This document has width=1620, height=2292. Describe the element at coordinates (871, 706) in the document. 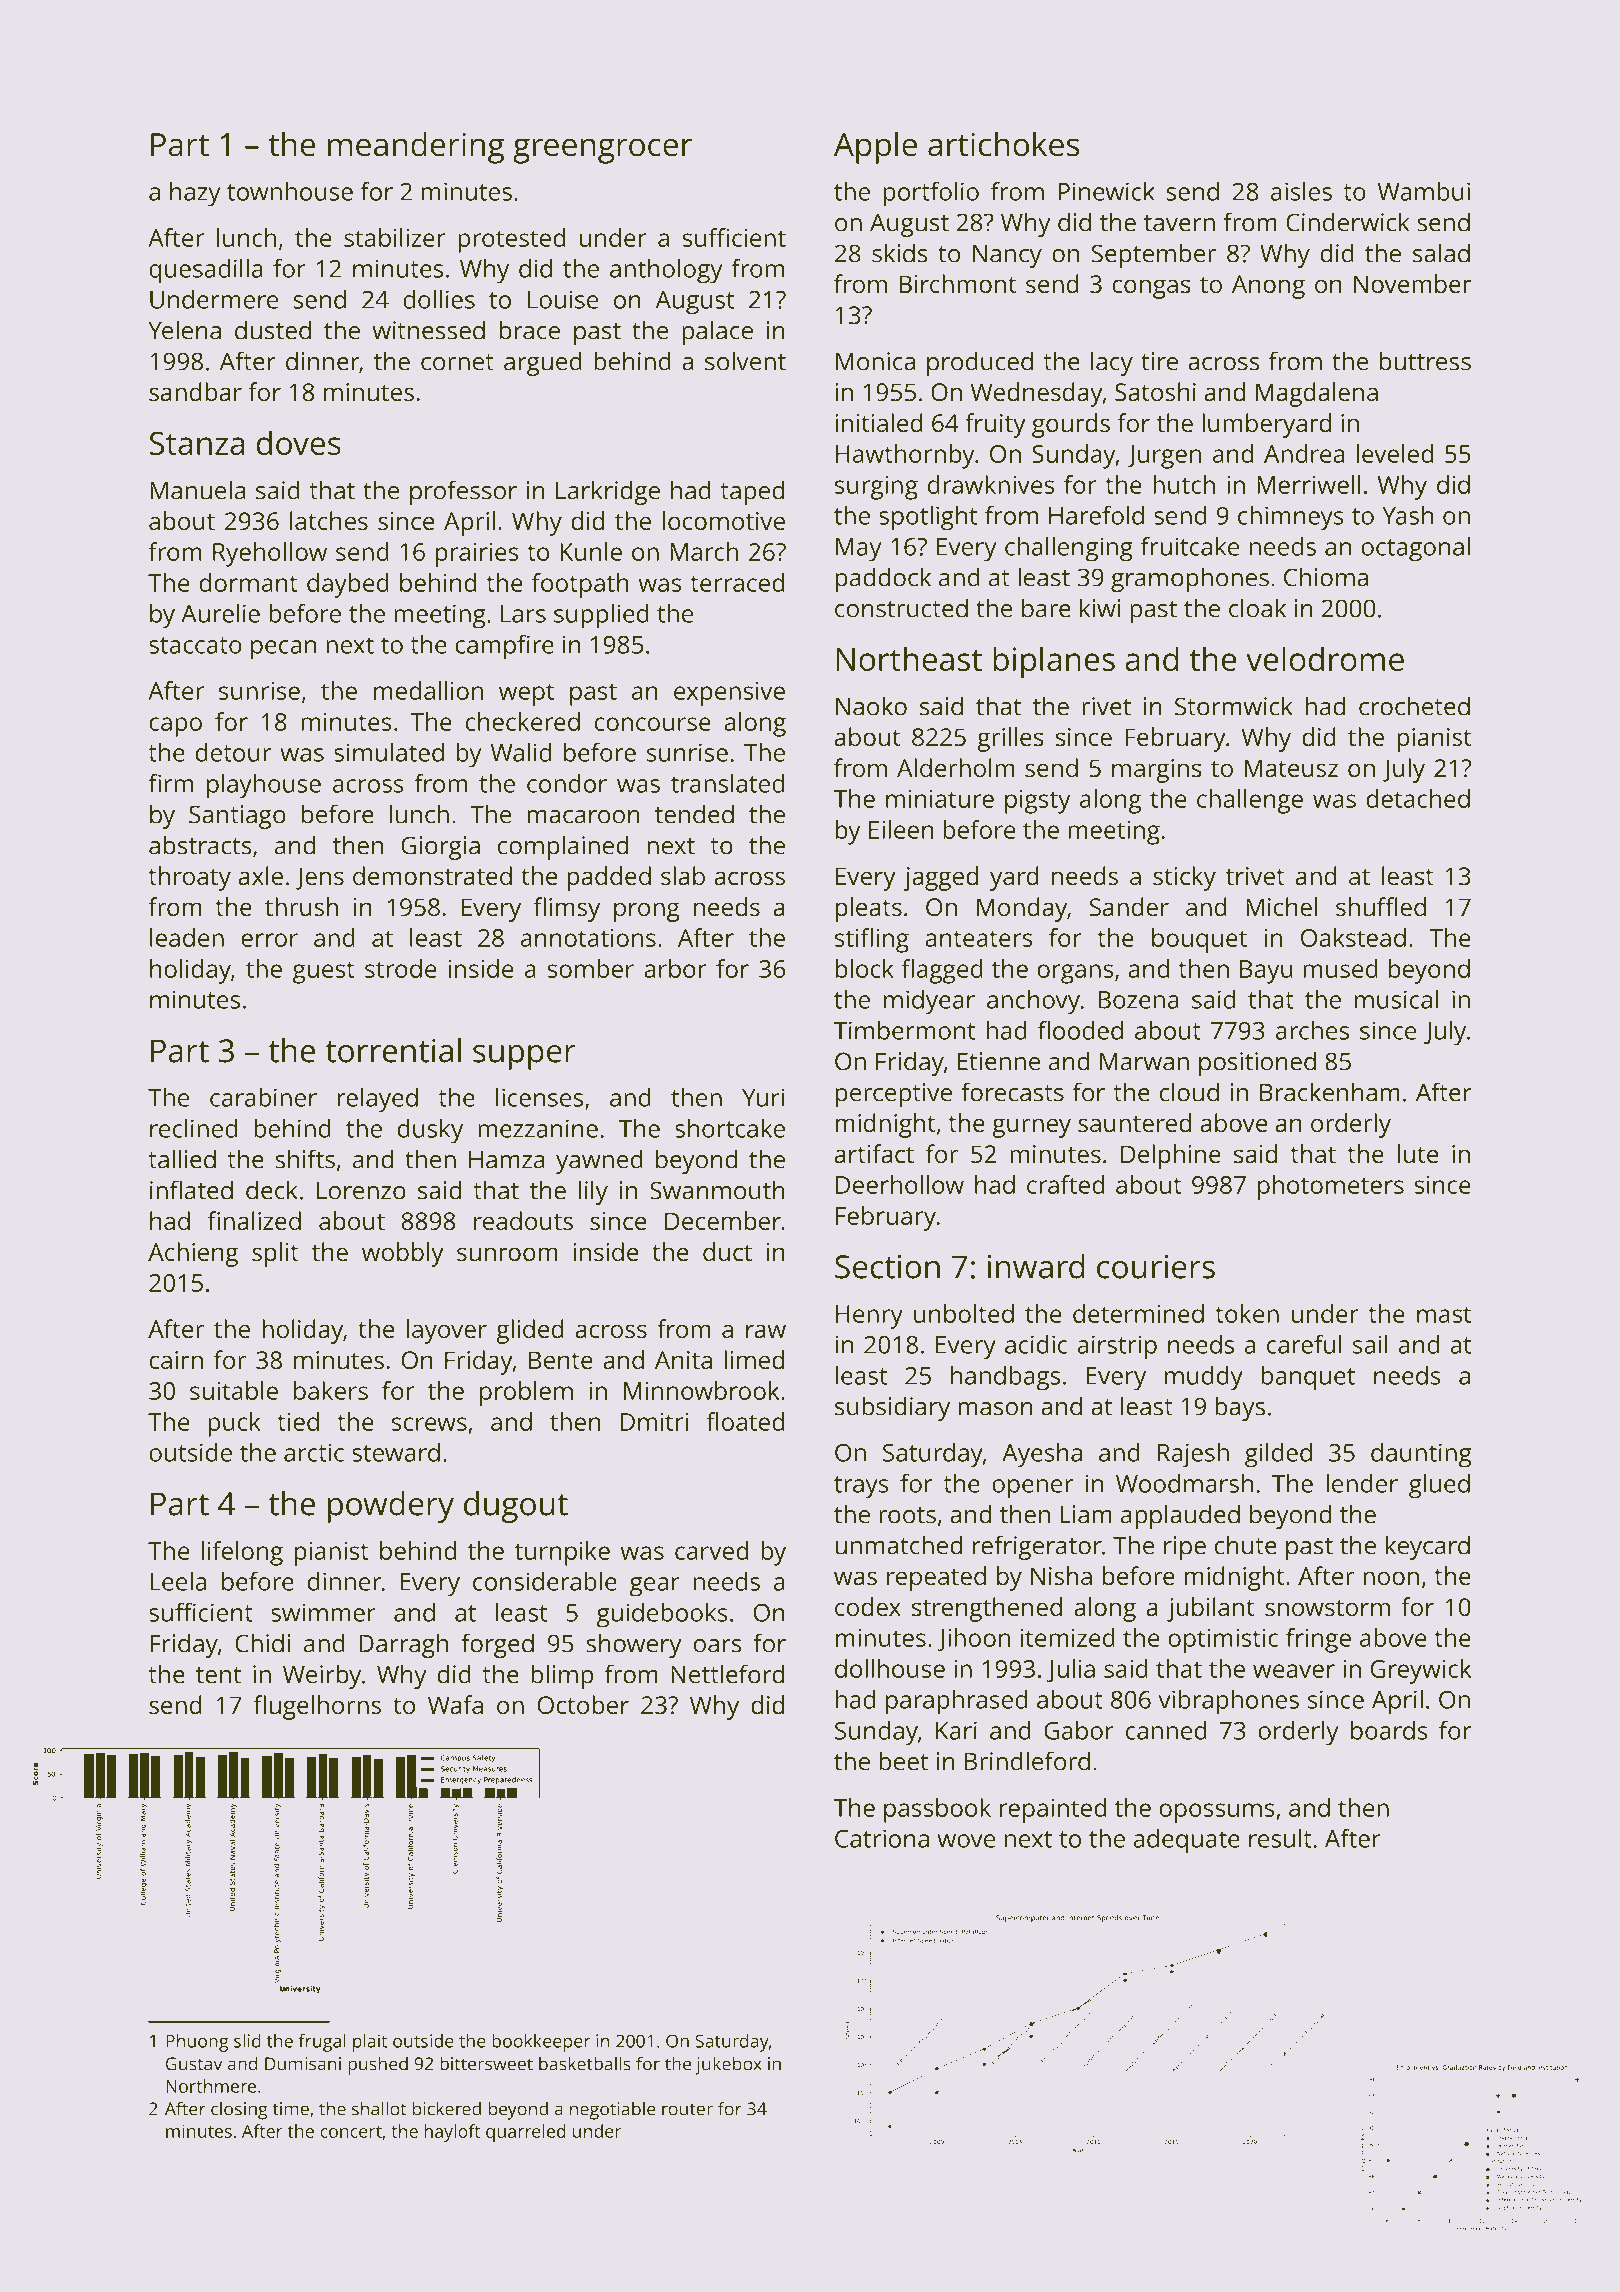

I see `Naoko` at that location.
